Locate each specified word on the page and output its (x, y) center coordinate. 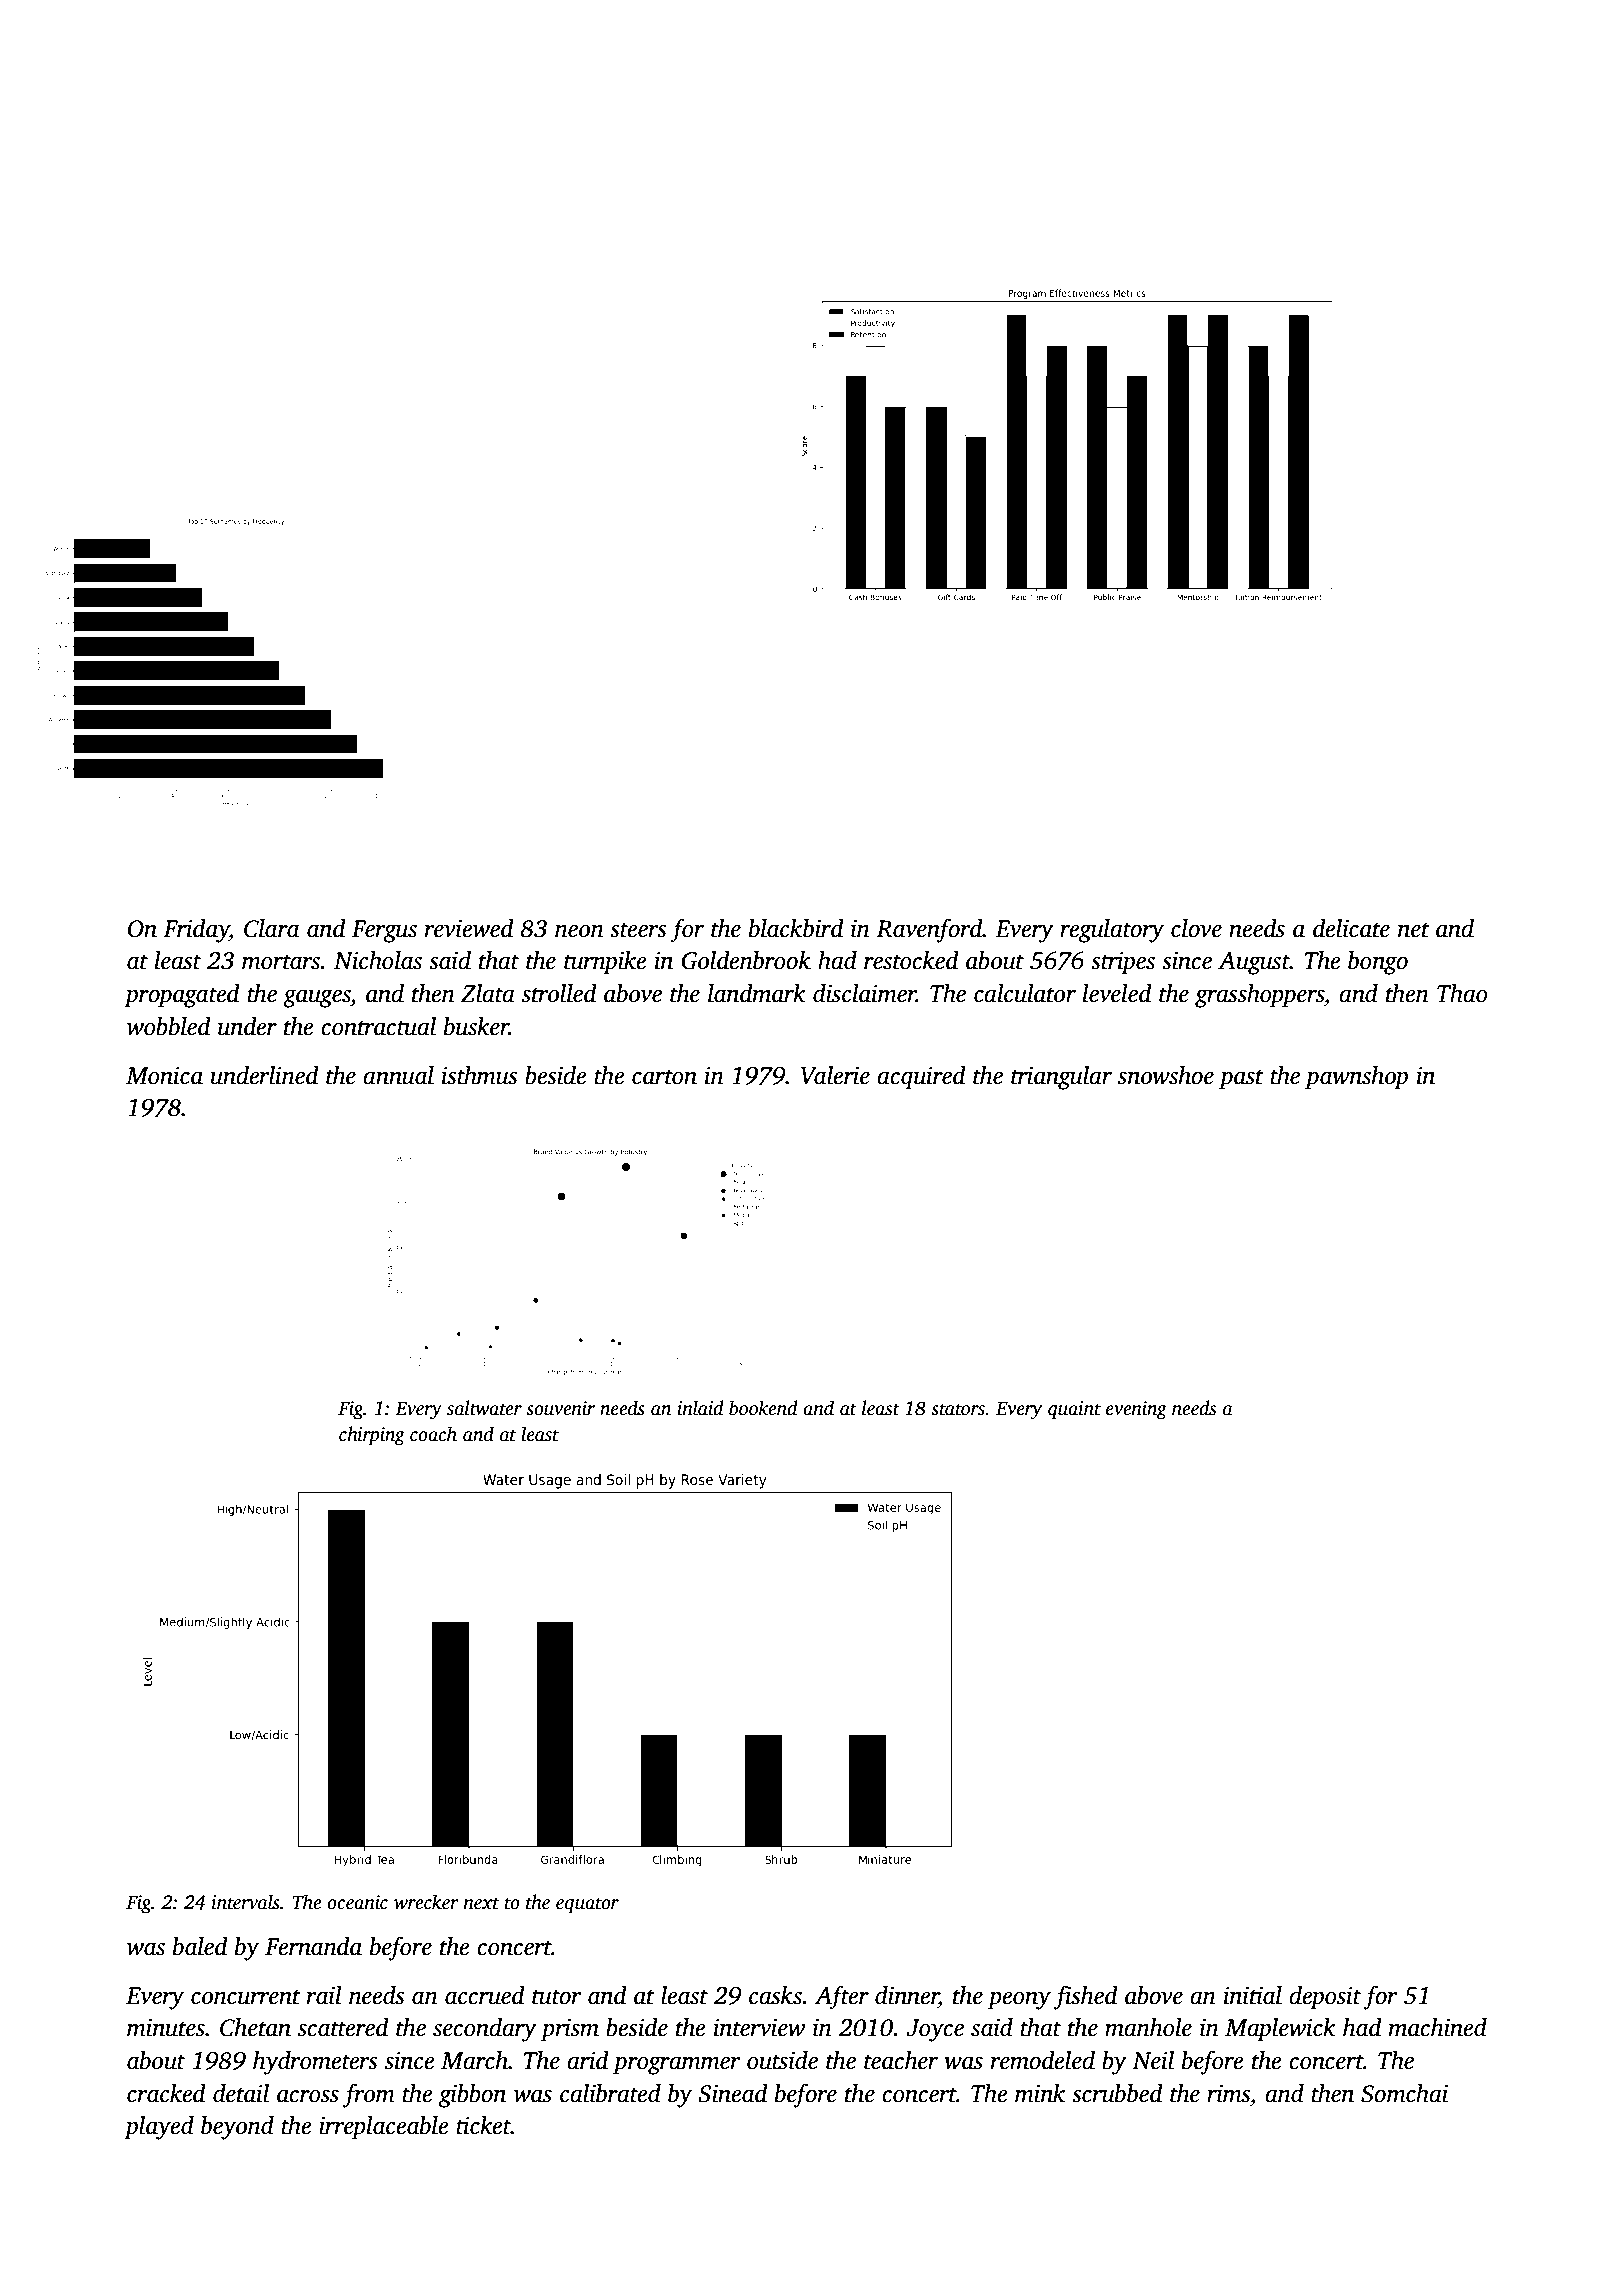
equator (587, 1905)
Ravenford (929, 930)
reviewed (469, 928)
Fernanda (313, 1946)
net (1414, 930)
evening (1136, 1410)
